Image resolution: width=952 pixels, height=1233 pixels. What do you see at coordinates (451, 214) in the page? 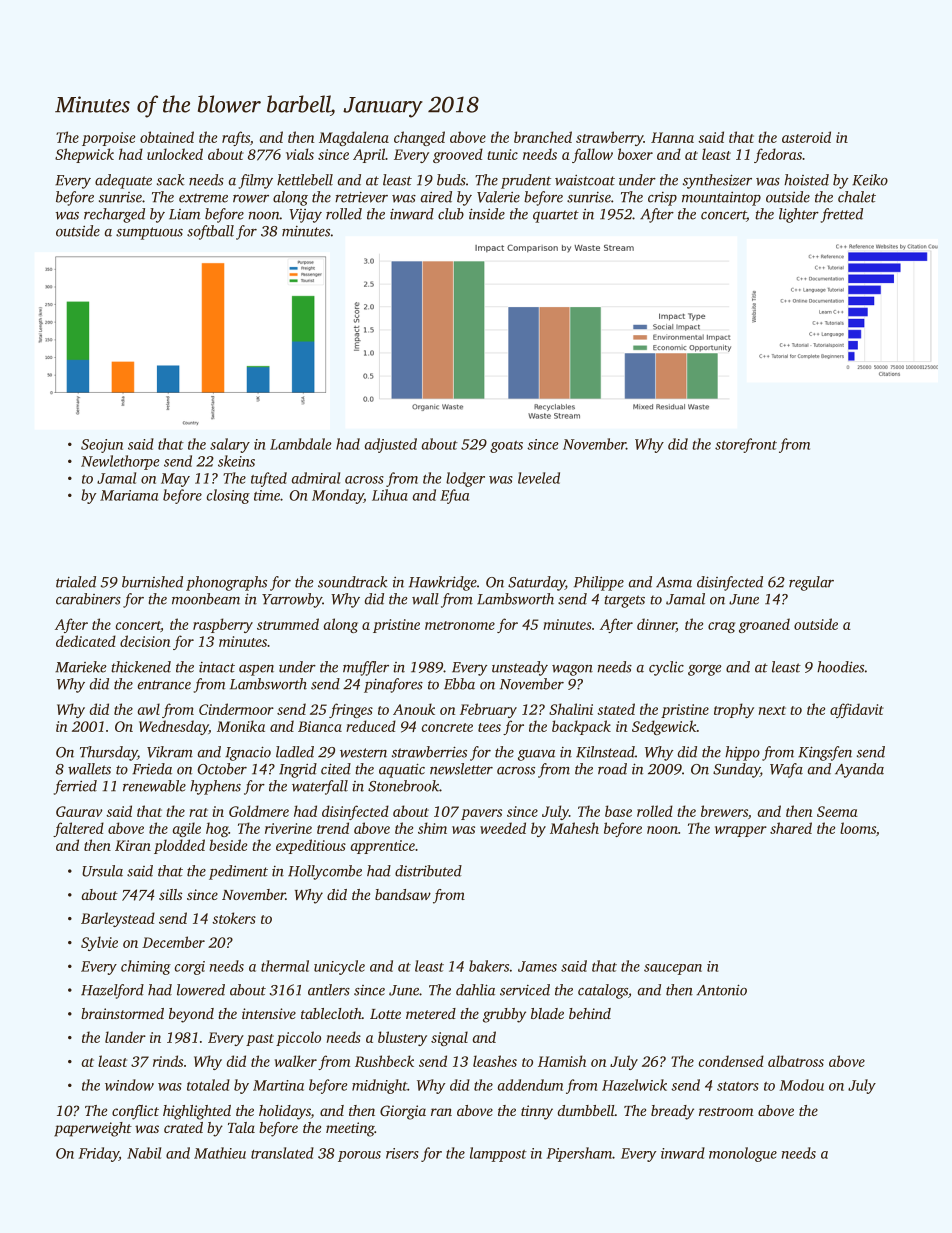
I see `club` at bounding box center [451, 214].
